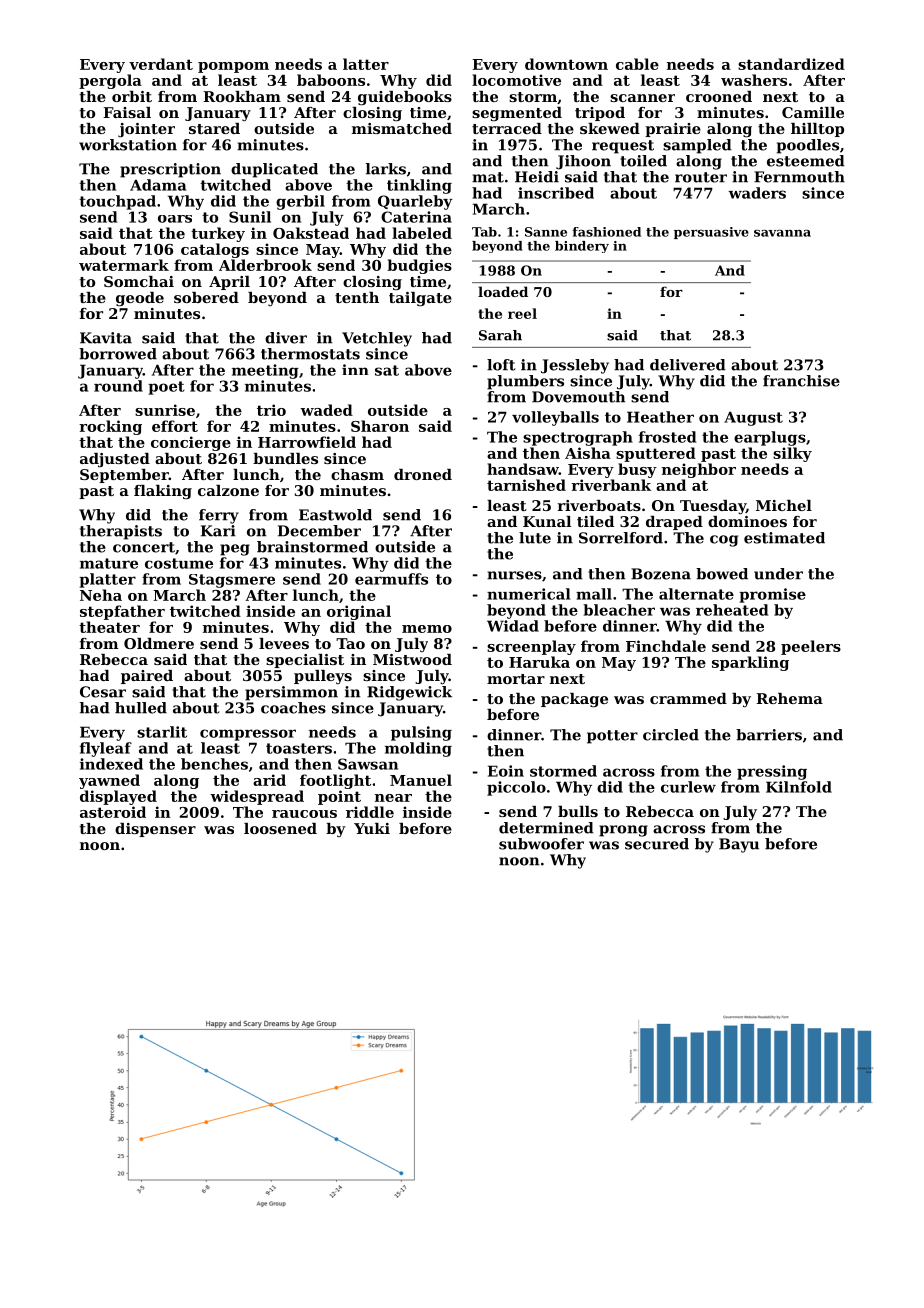 Image resolution: width=924 pixels, height=1308 pixels. I want to click on guidebooks, so click(405, 98).
